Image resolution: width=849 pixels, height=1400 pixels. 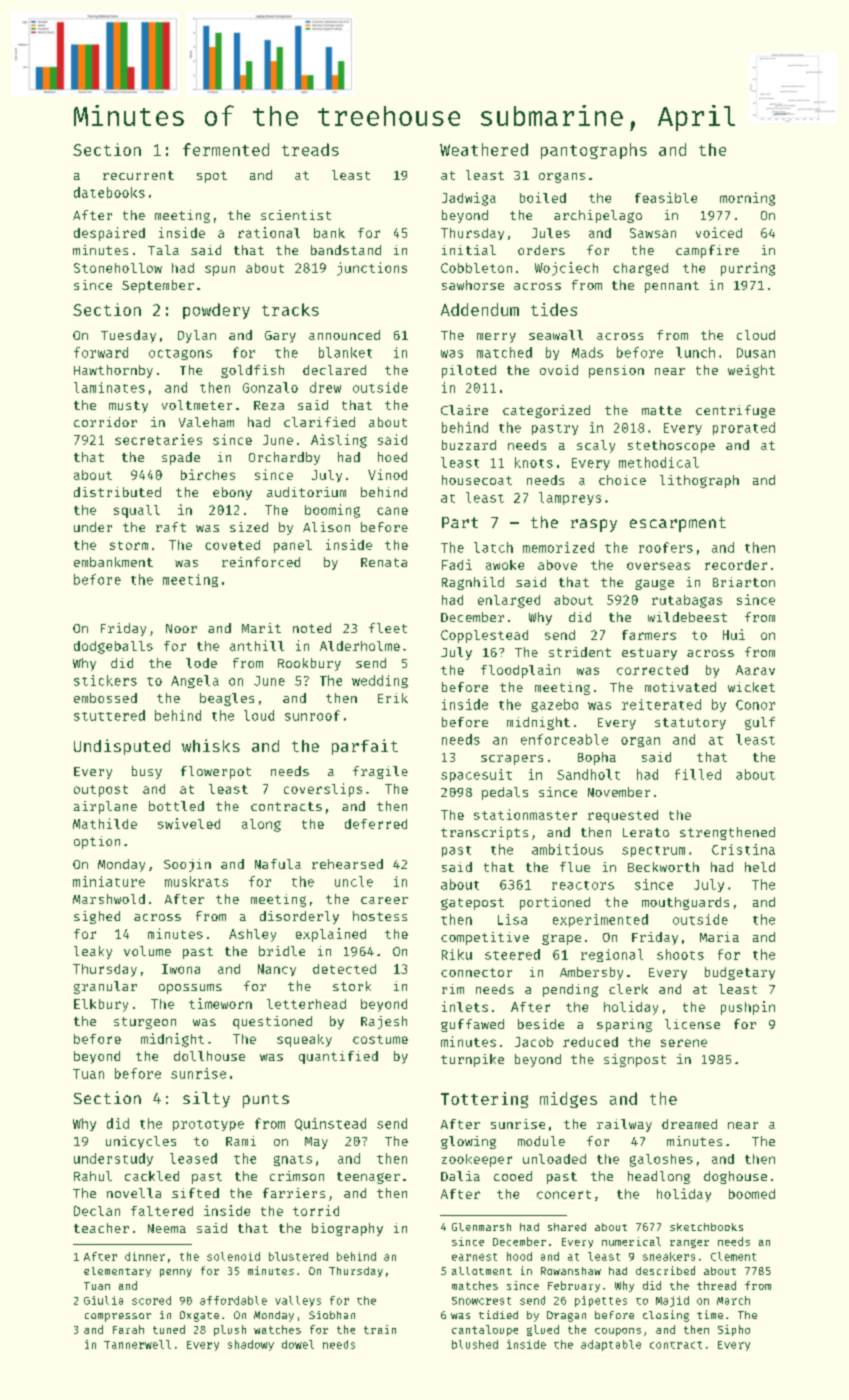 What do you see at coordinates (277, 970) in the screenshot?
I see `Nancy` at bounding box center [277, 970].
